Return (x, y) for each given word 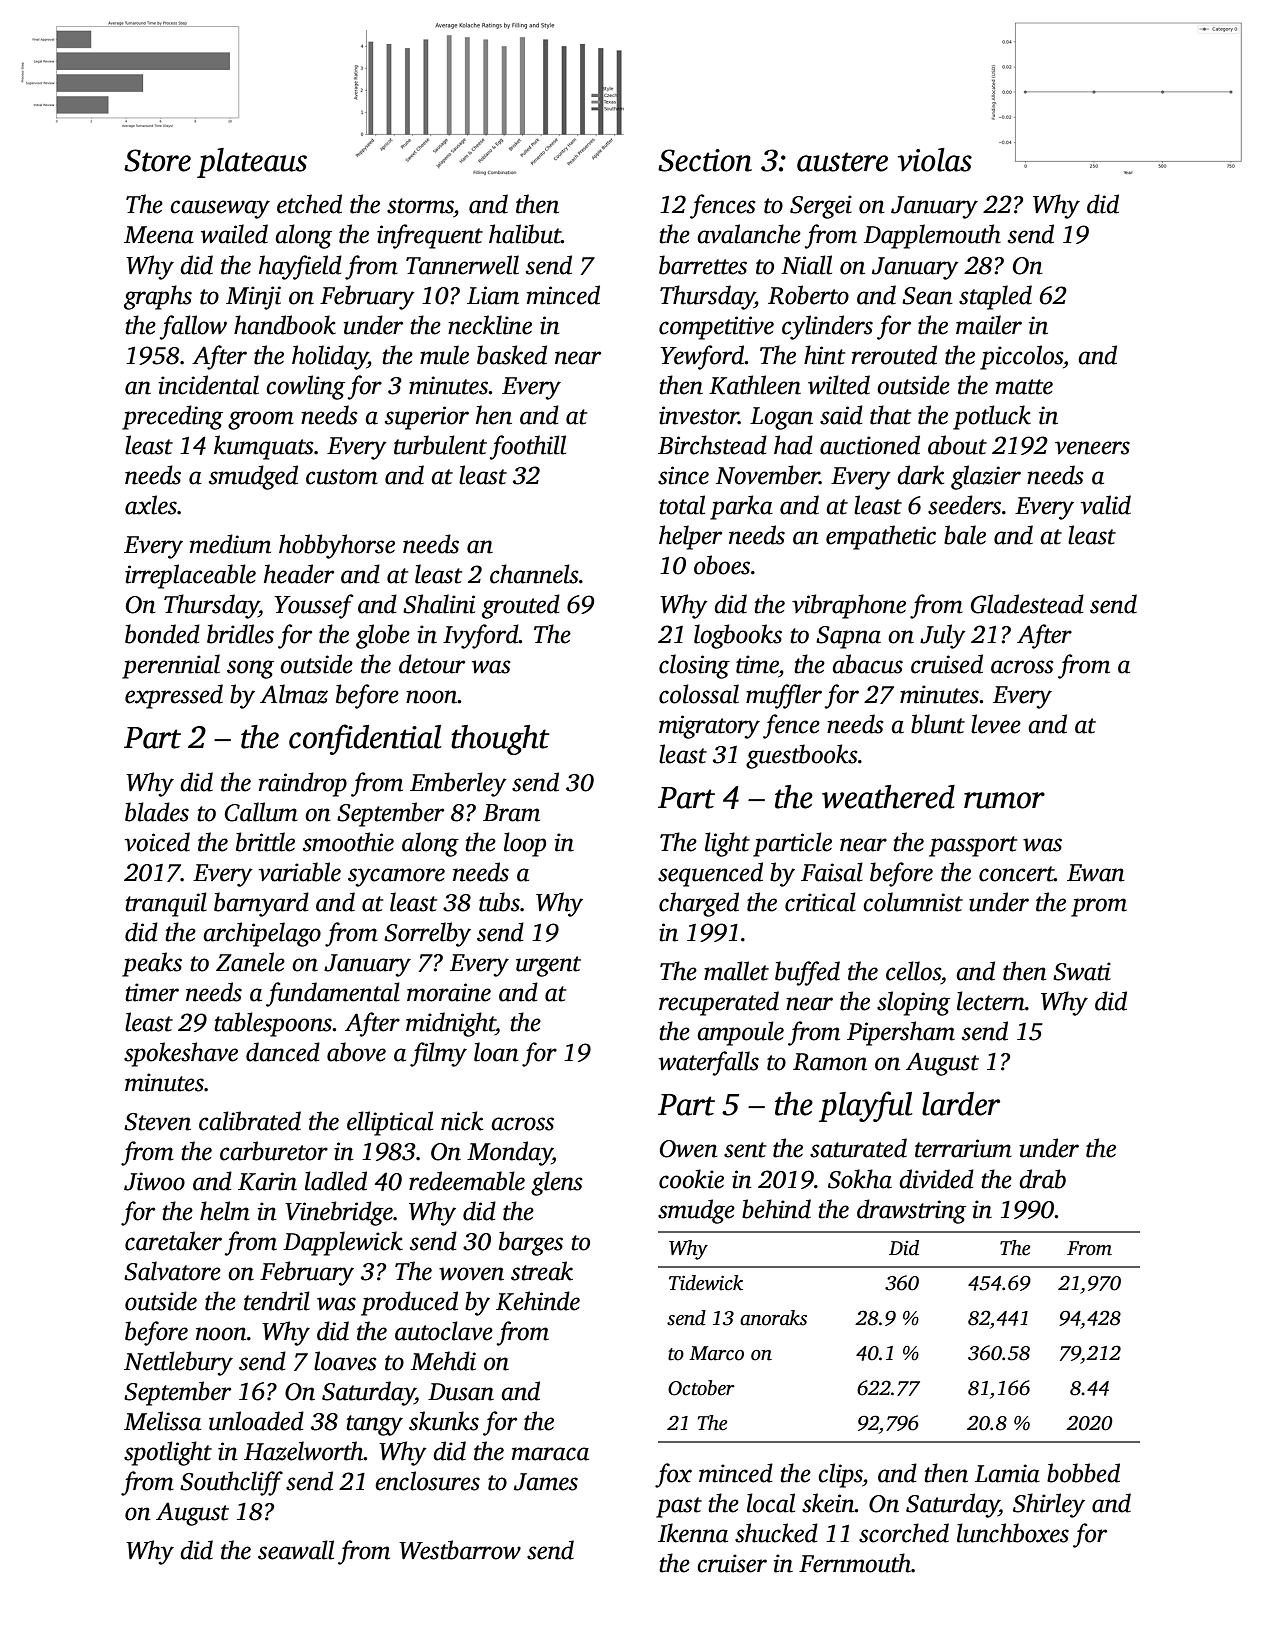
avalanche (749, 234)
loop (525, 844)
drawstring (911, 1211)
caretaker (173, 1241)
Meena (159, 235)
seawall (296, 1550)
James (546, 1482)
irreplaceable (190, 576)
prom (1099, 907)
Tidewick (706, 1283)
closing (694, 666)
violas (935, 160)
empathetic (881, 537)
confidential (365, 739)
